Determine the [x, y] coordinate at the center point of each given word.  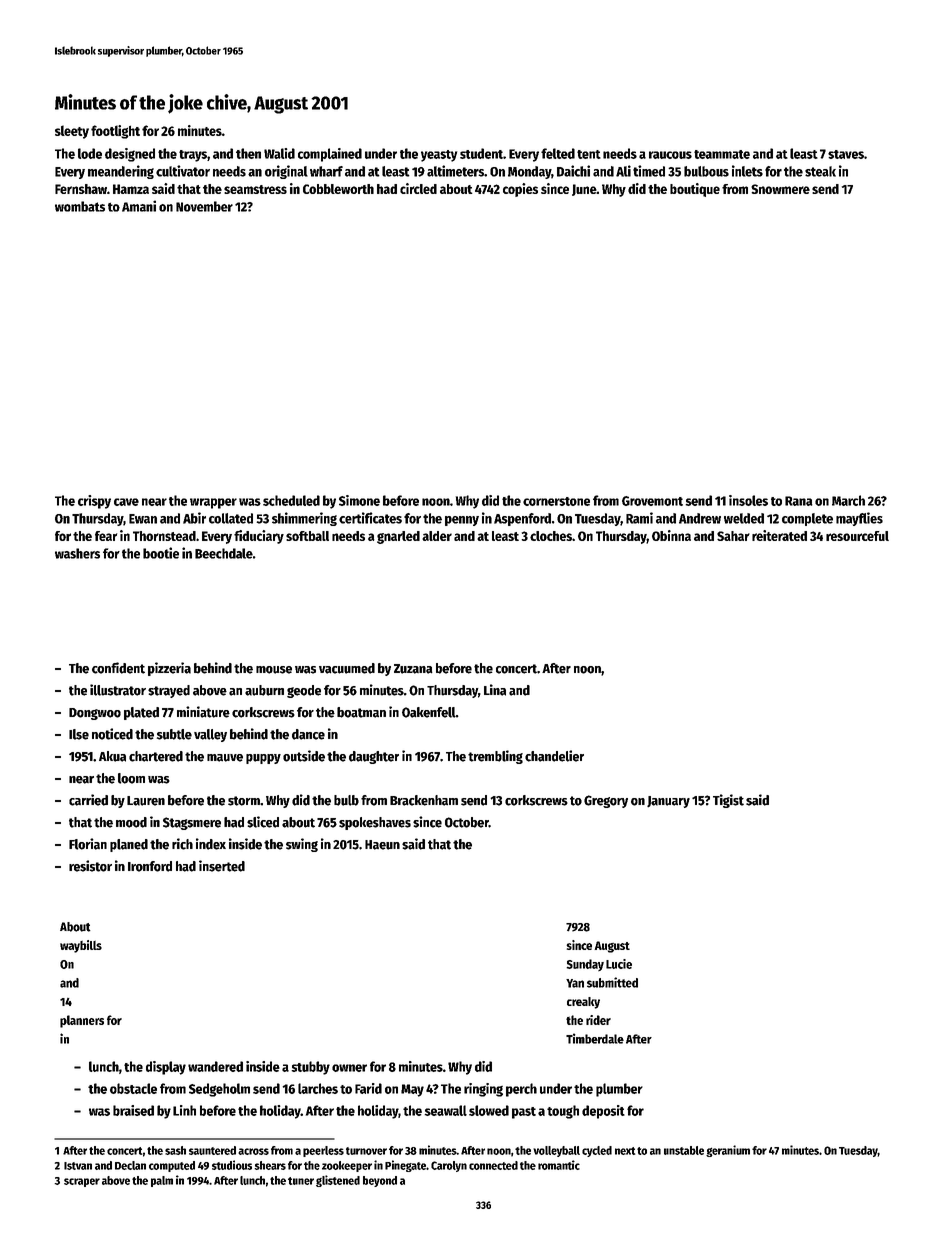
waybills [81, 946]
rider [598, 1020]
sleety [72, 132]
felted [558, 153]
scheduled [291, 500]
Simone [359, 500]
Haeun [382, 845]
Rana [798, 501]
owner [349, 1068]
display [166, 1068]
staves [846, 154]
